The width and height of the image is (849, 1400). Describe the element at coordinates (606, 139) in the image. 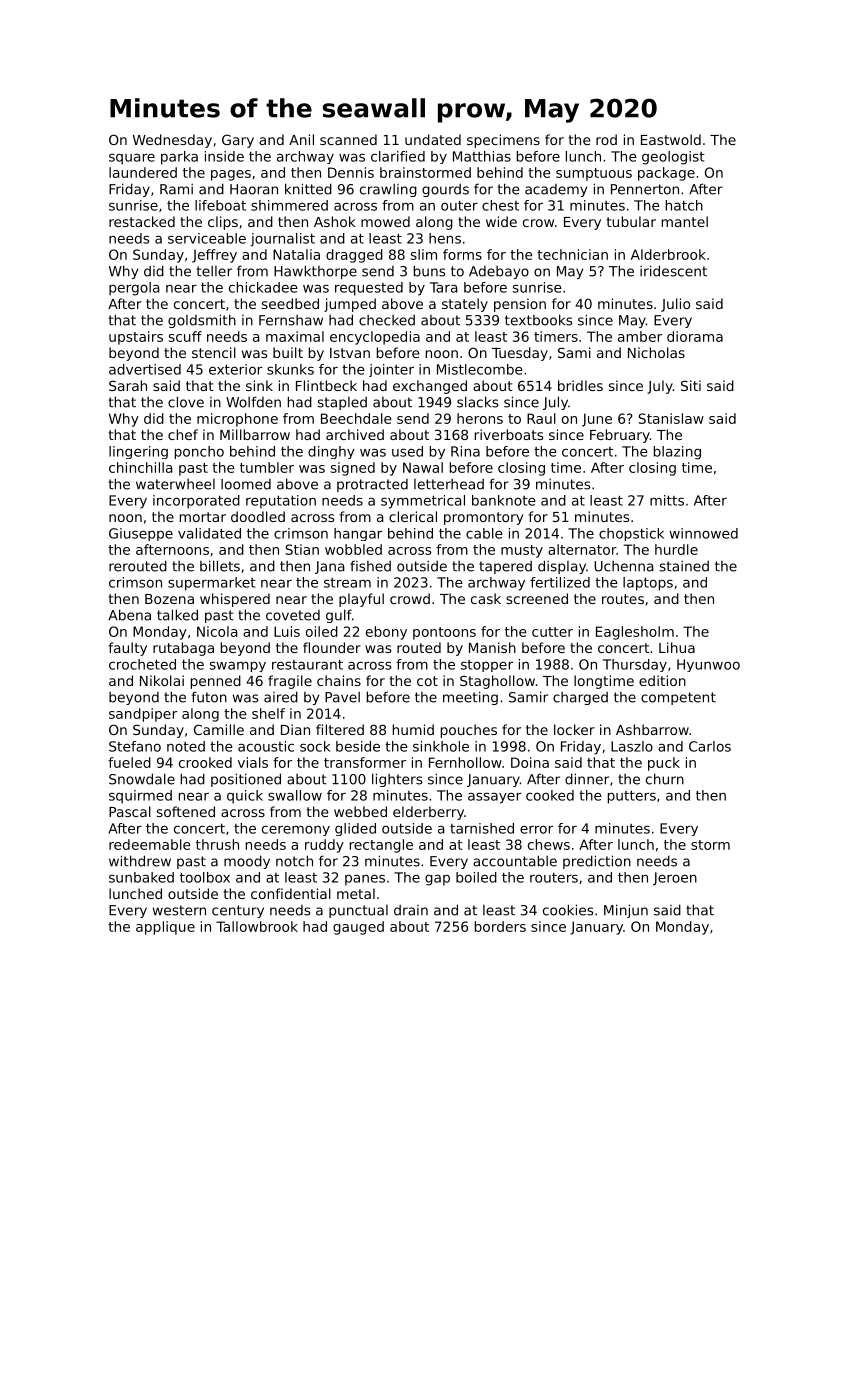

I see `rod` at that location.
